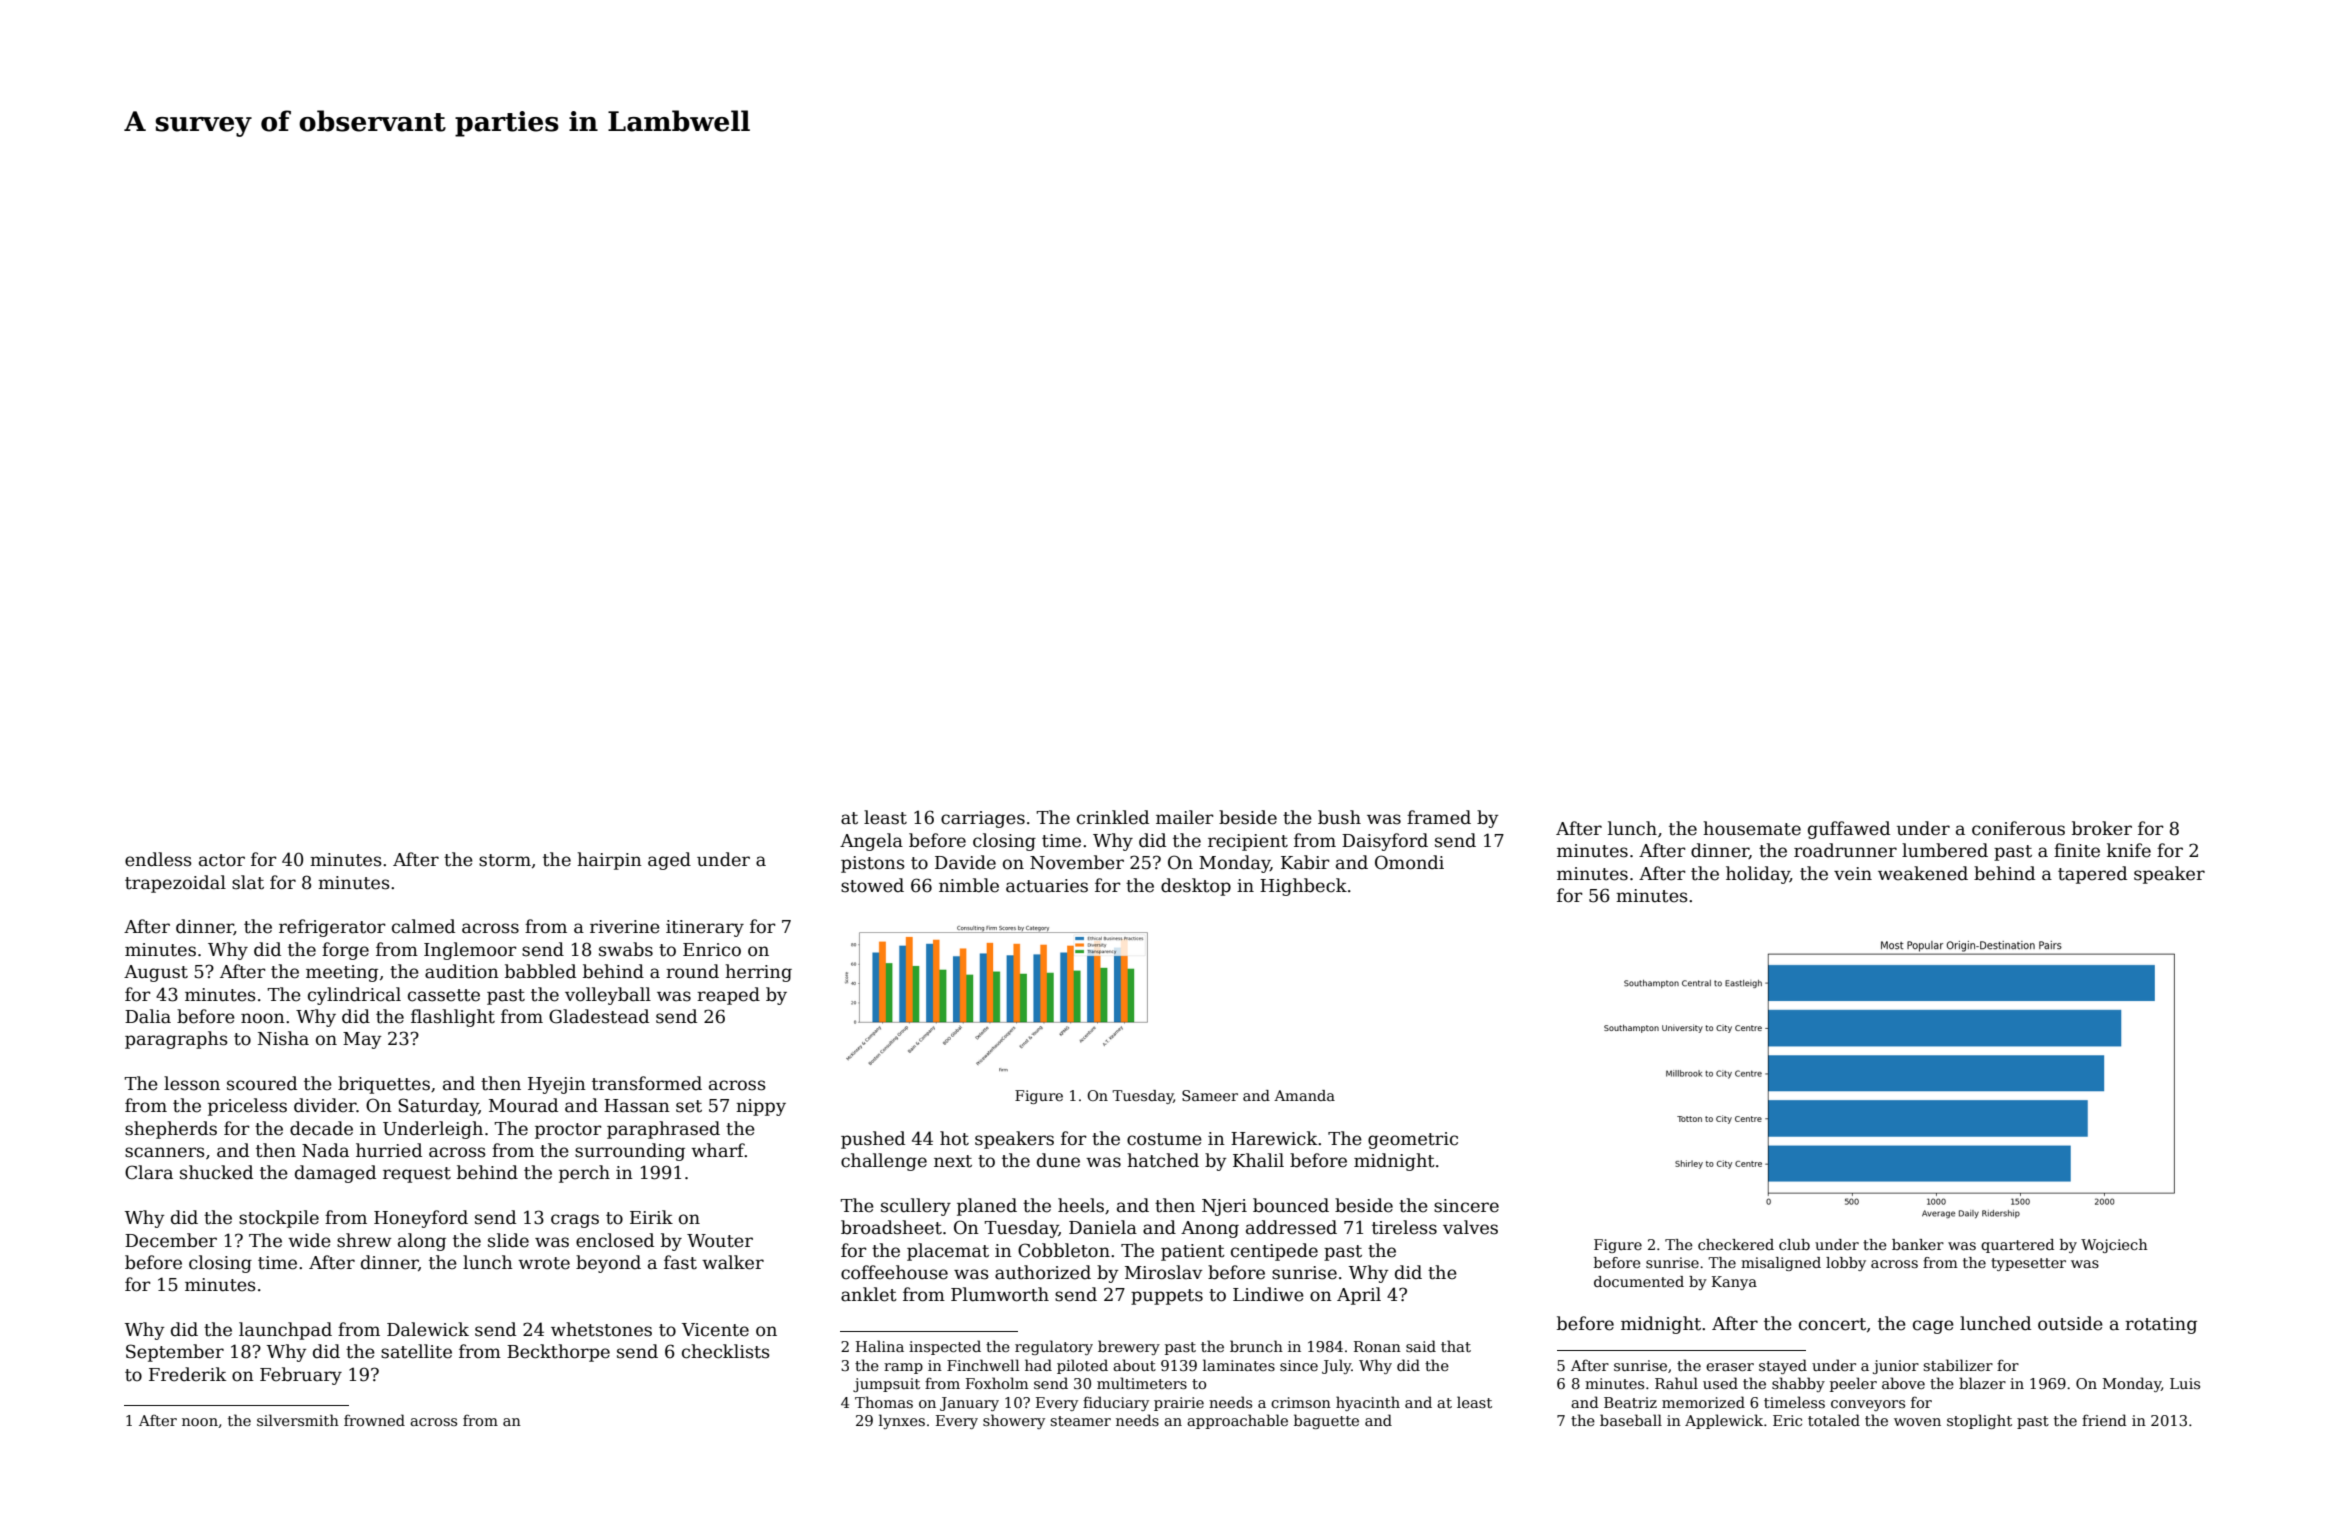  Describe the element at coordinates (283, 1038) in the screenshot. I see `Nisha` at that location.
